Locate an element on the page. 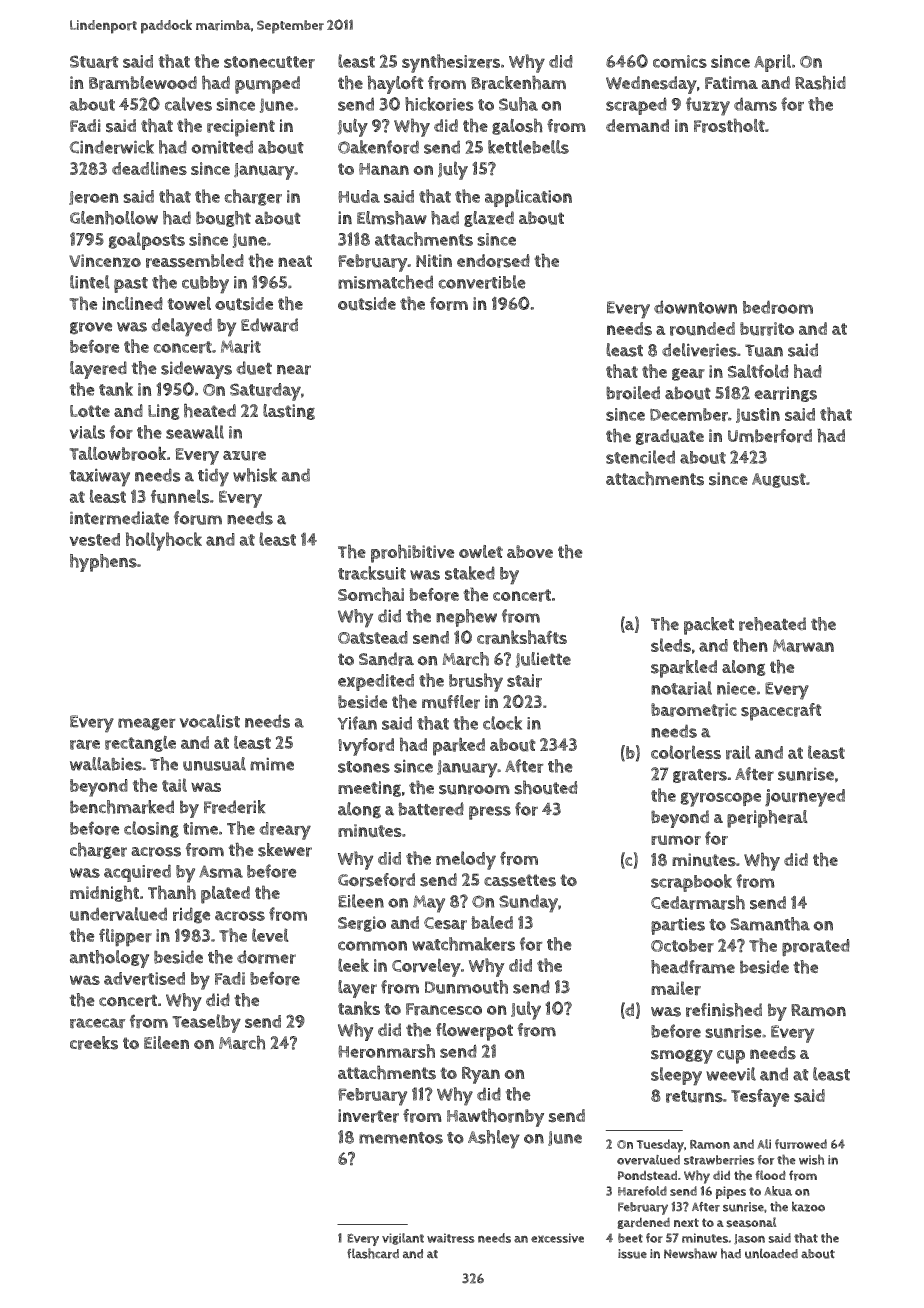  creeks is located at coordinates (94, 1043).
